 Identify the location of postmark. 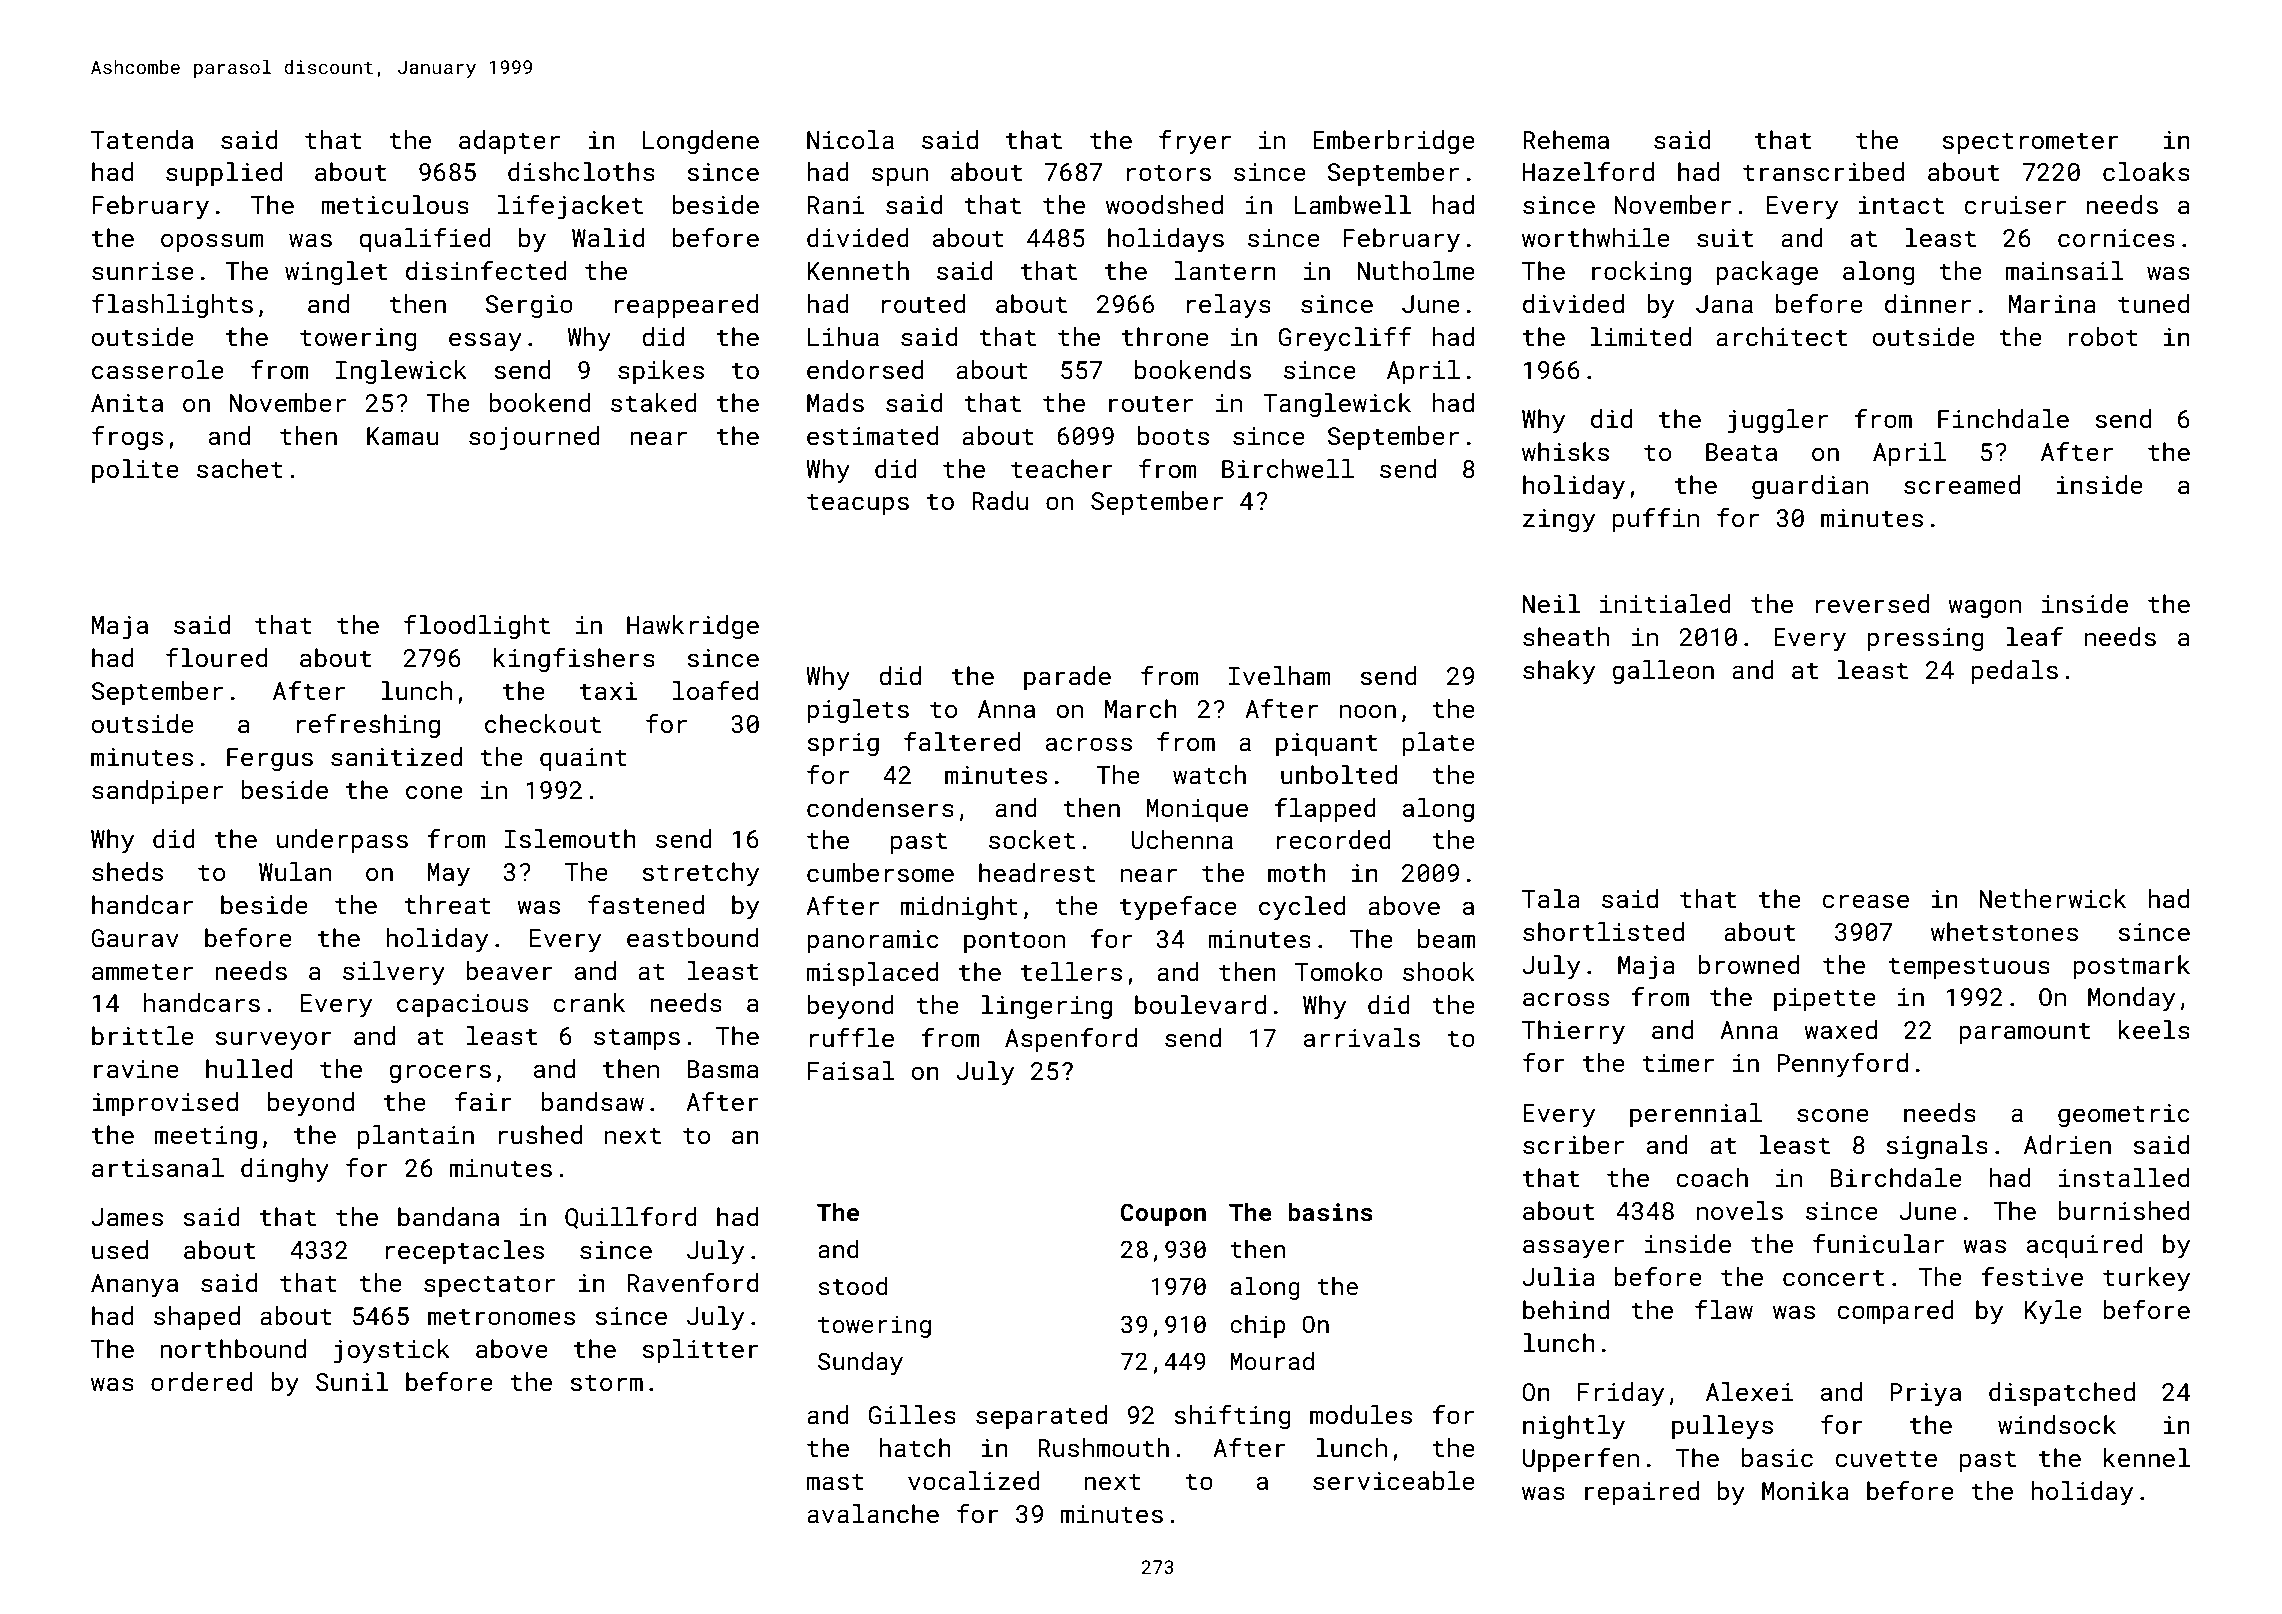
(2131, 967).
